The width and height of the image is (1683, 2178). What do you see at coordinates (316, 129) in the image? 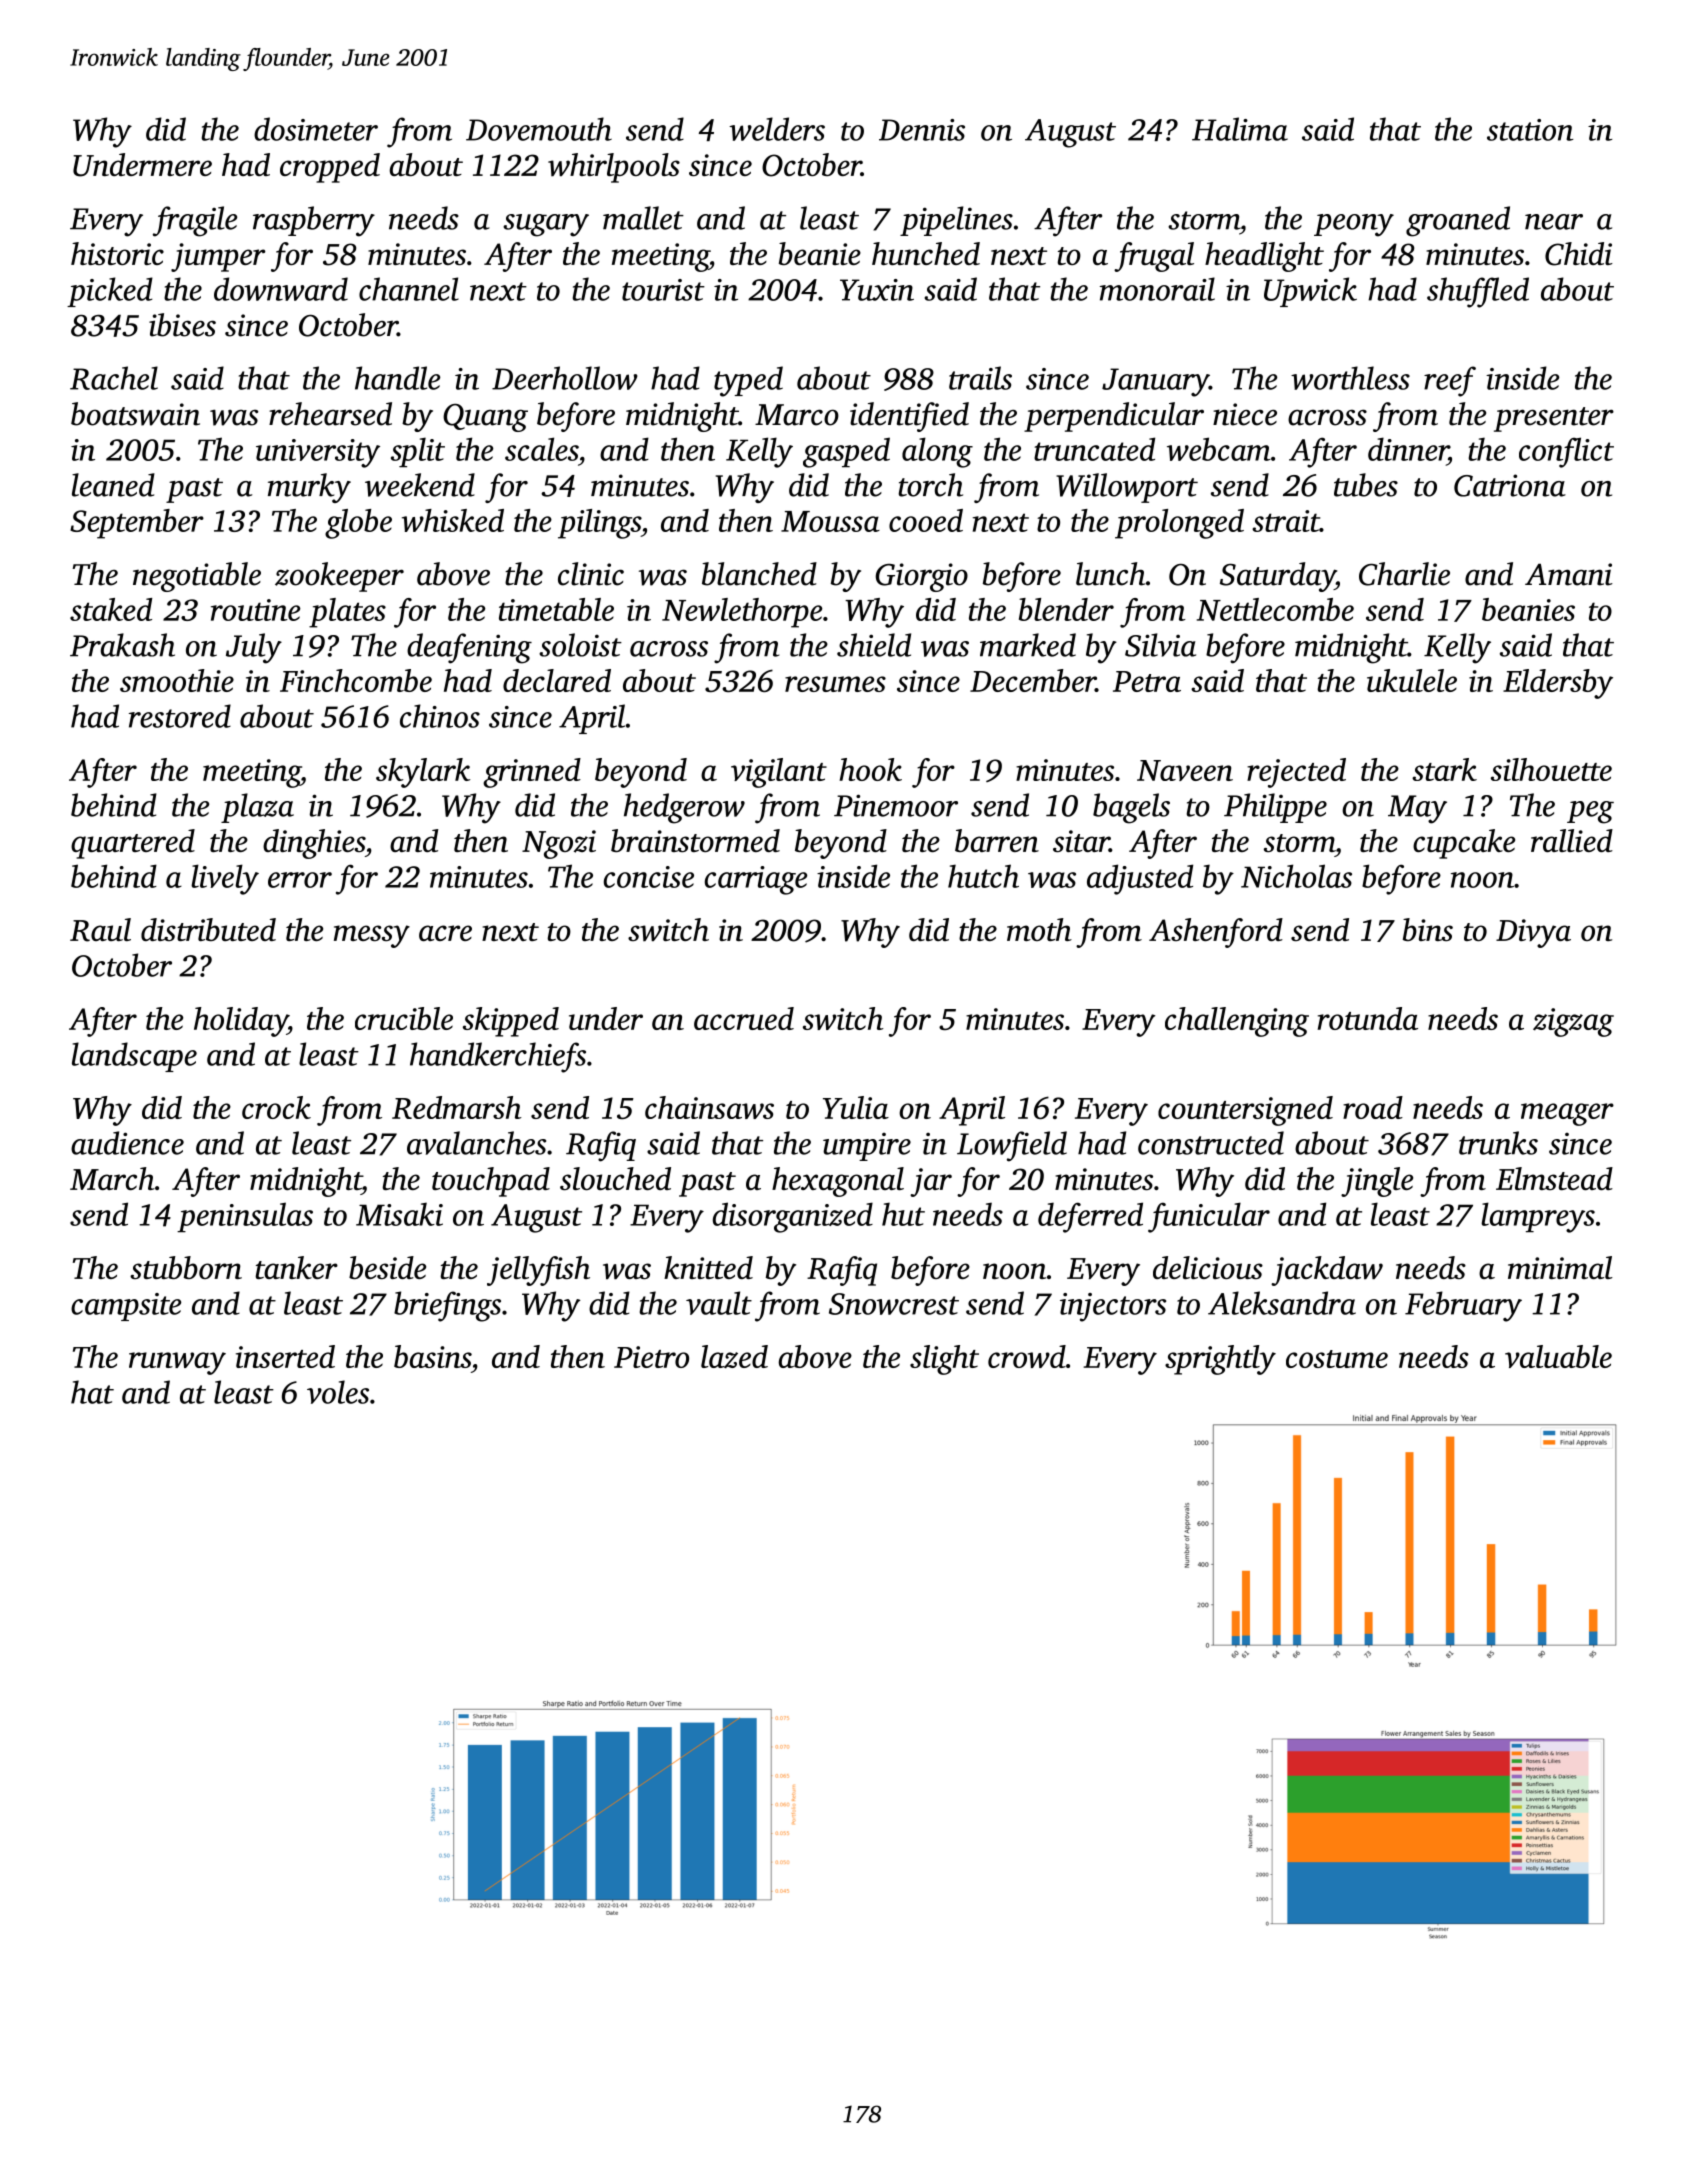
I see `dosimeter` at bounding box center [316, 129].
